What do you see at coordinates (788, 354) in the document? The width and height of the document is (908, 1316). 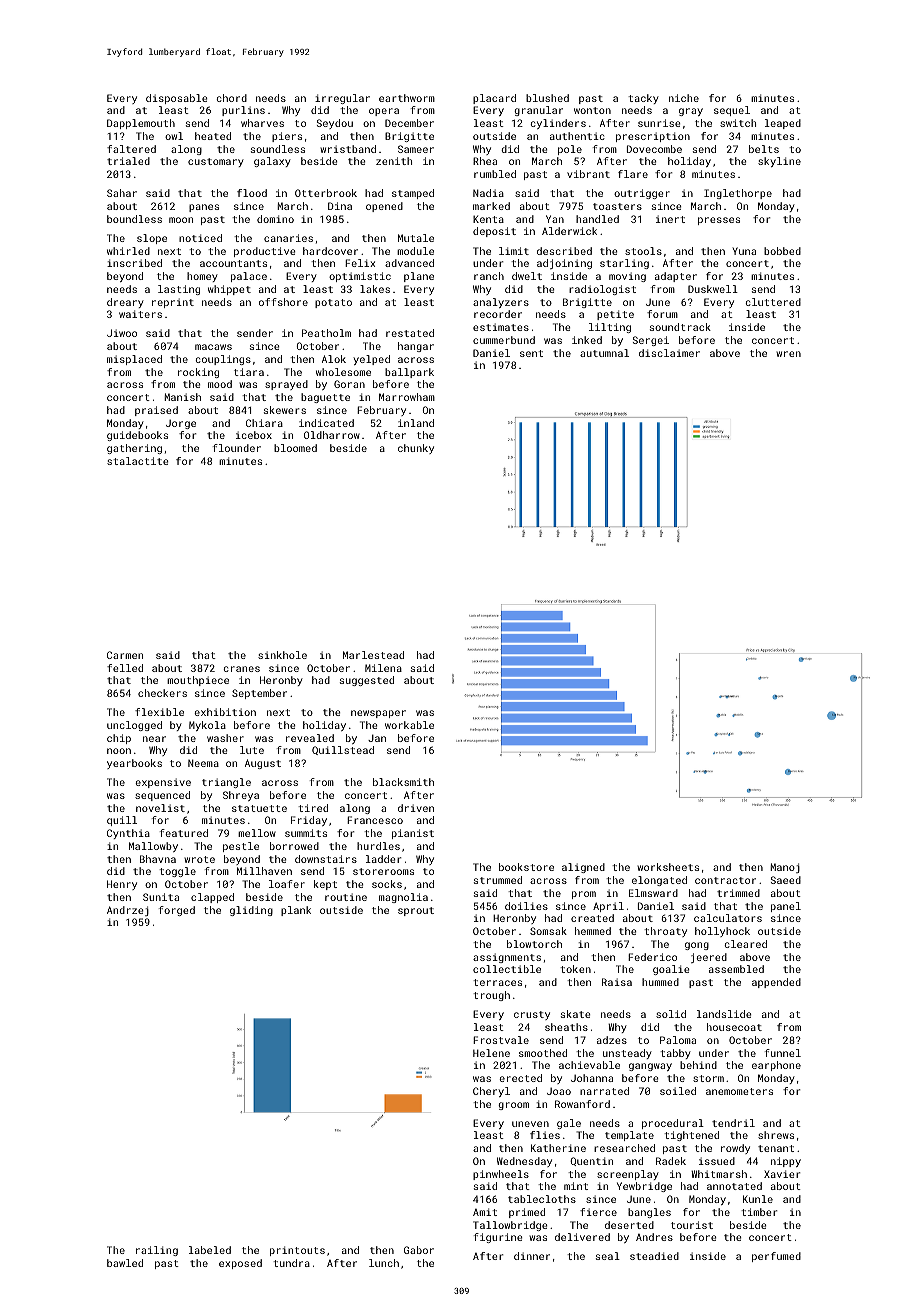 I see `wren` at bounding box center [788, 354].
